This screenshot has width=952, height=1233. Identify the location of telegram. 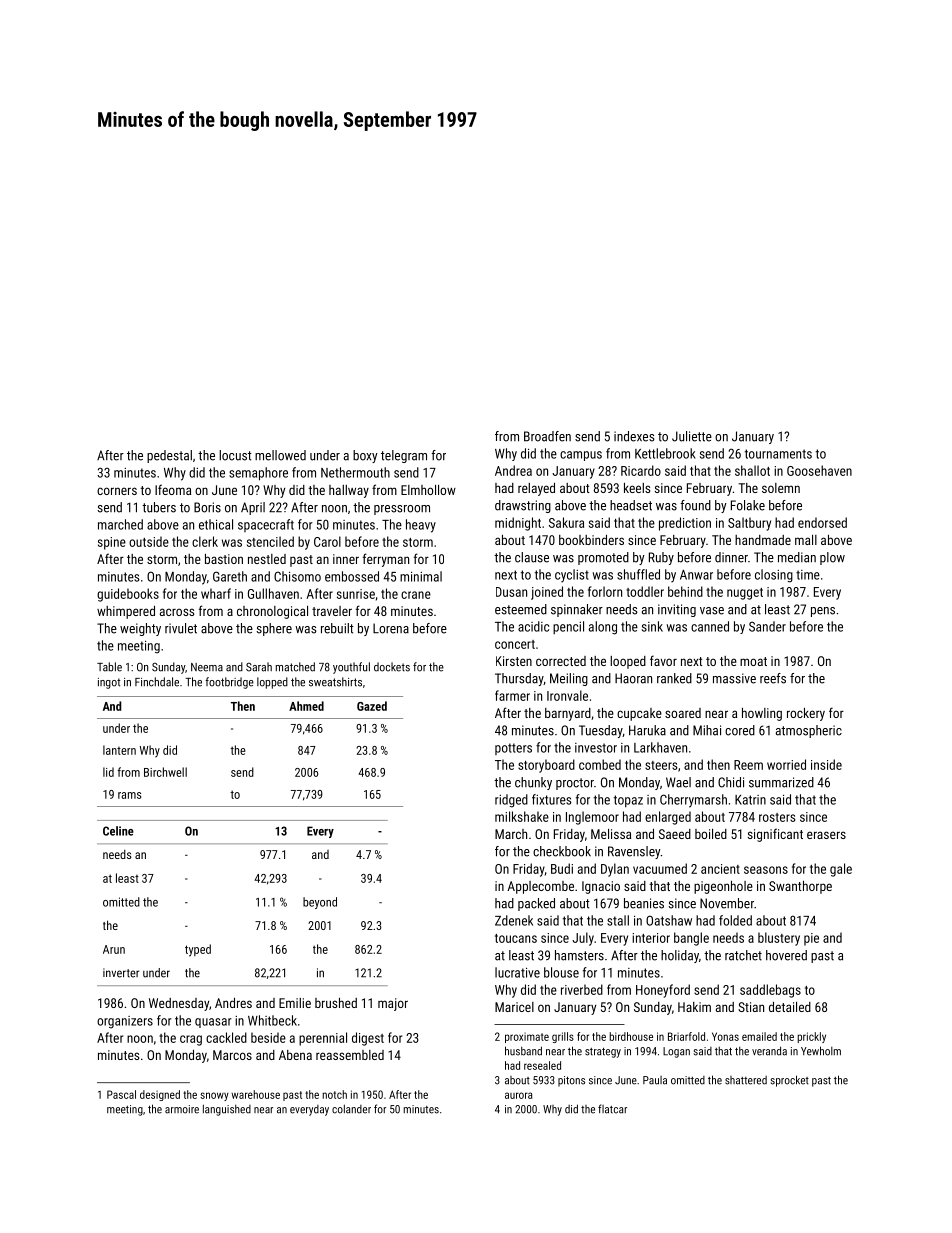
(404, 456).
